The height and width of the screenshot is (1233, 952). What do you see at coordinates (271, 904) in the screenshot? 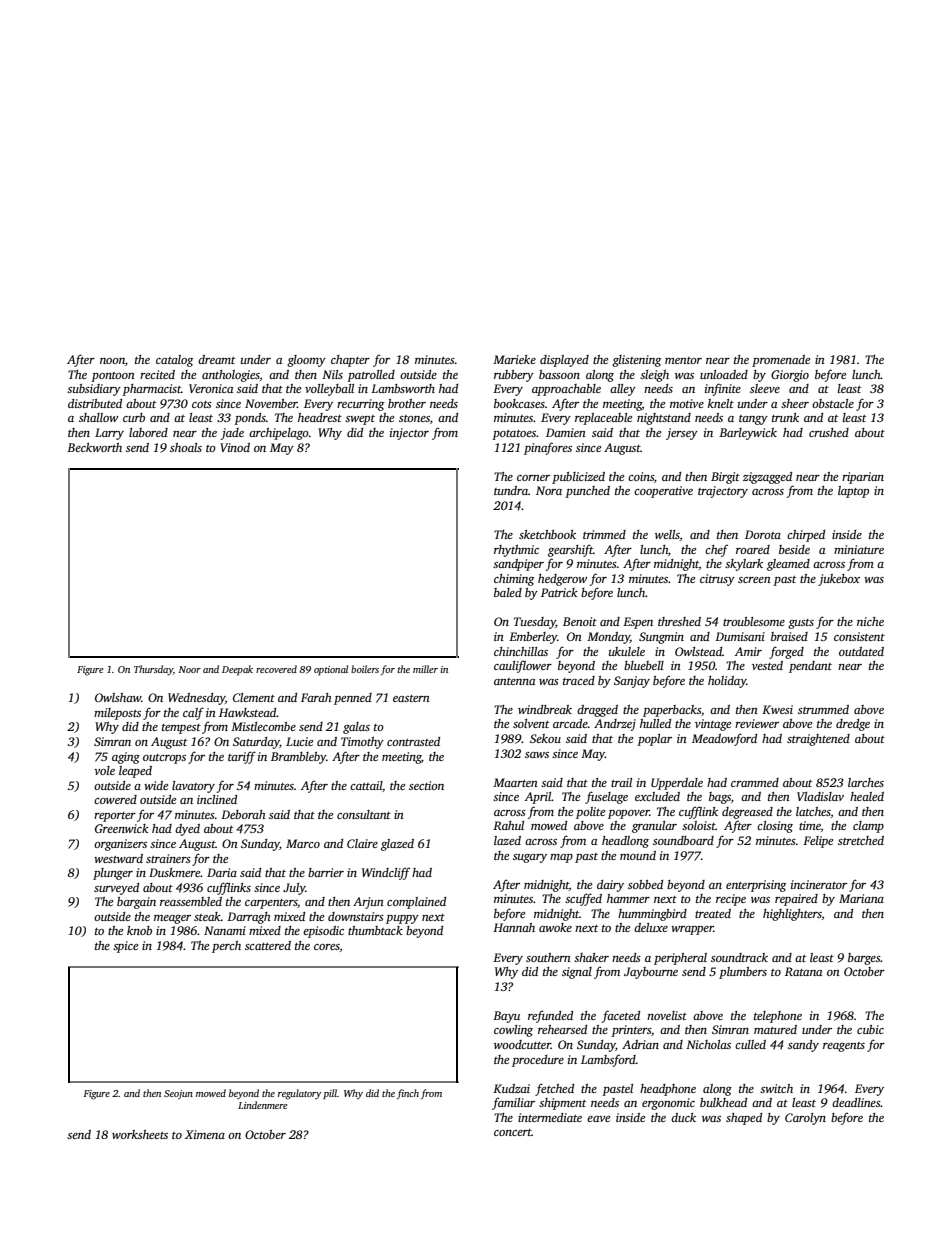
I see `carpenters` at bounding box center [271, 904].
